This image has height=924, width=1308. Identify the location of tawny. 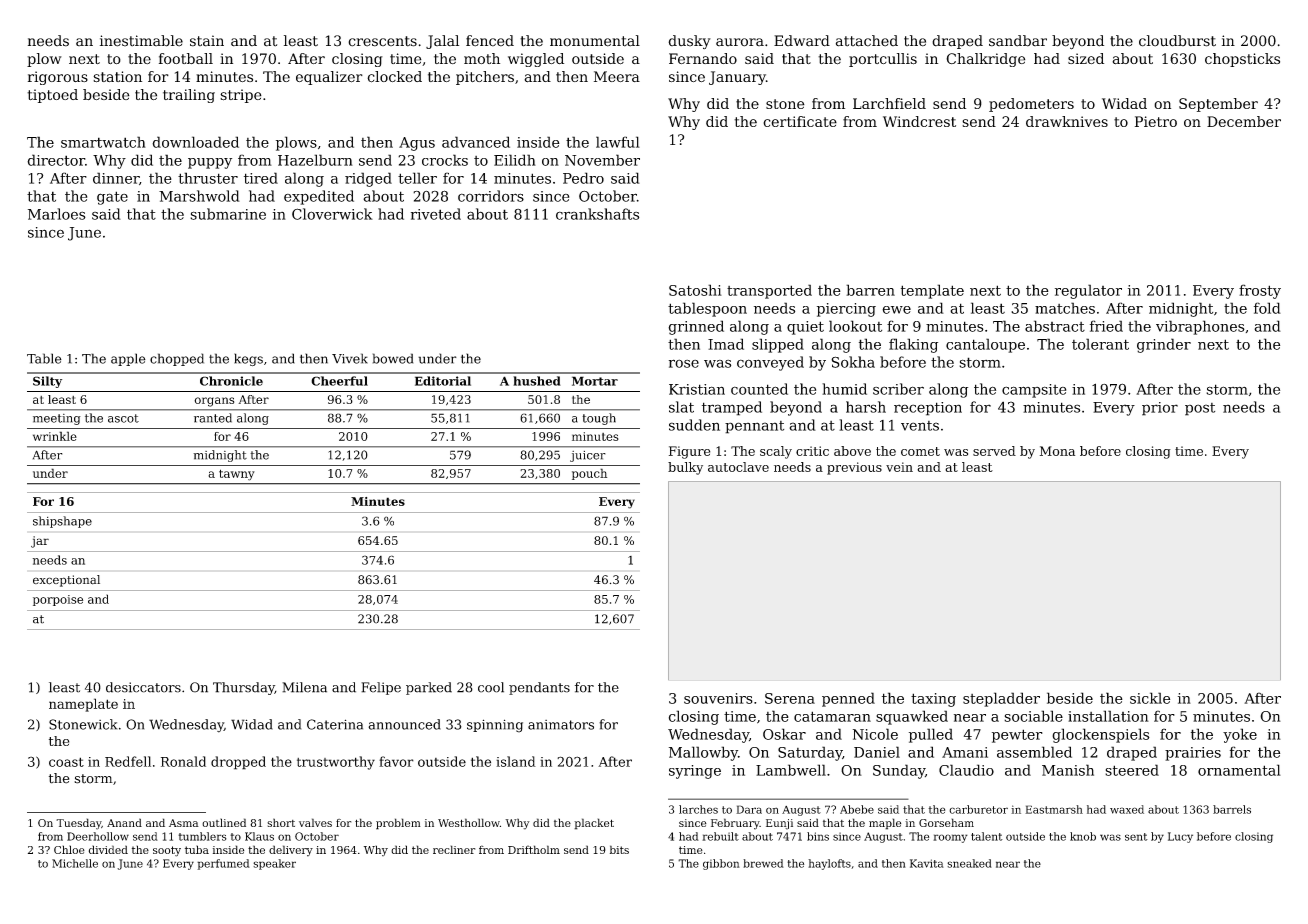
(237, 475).
